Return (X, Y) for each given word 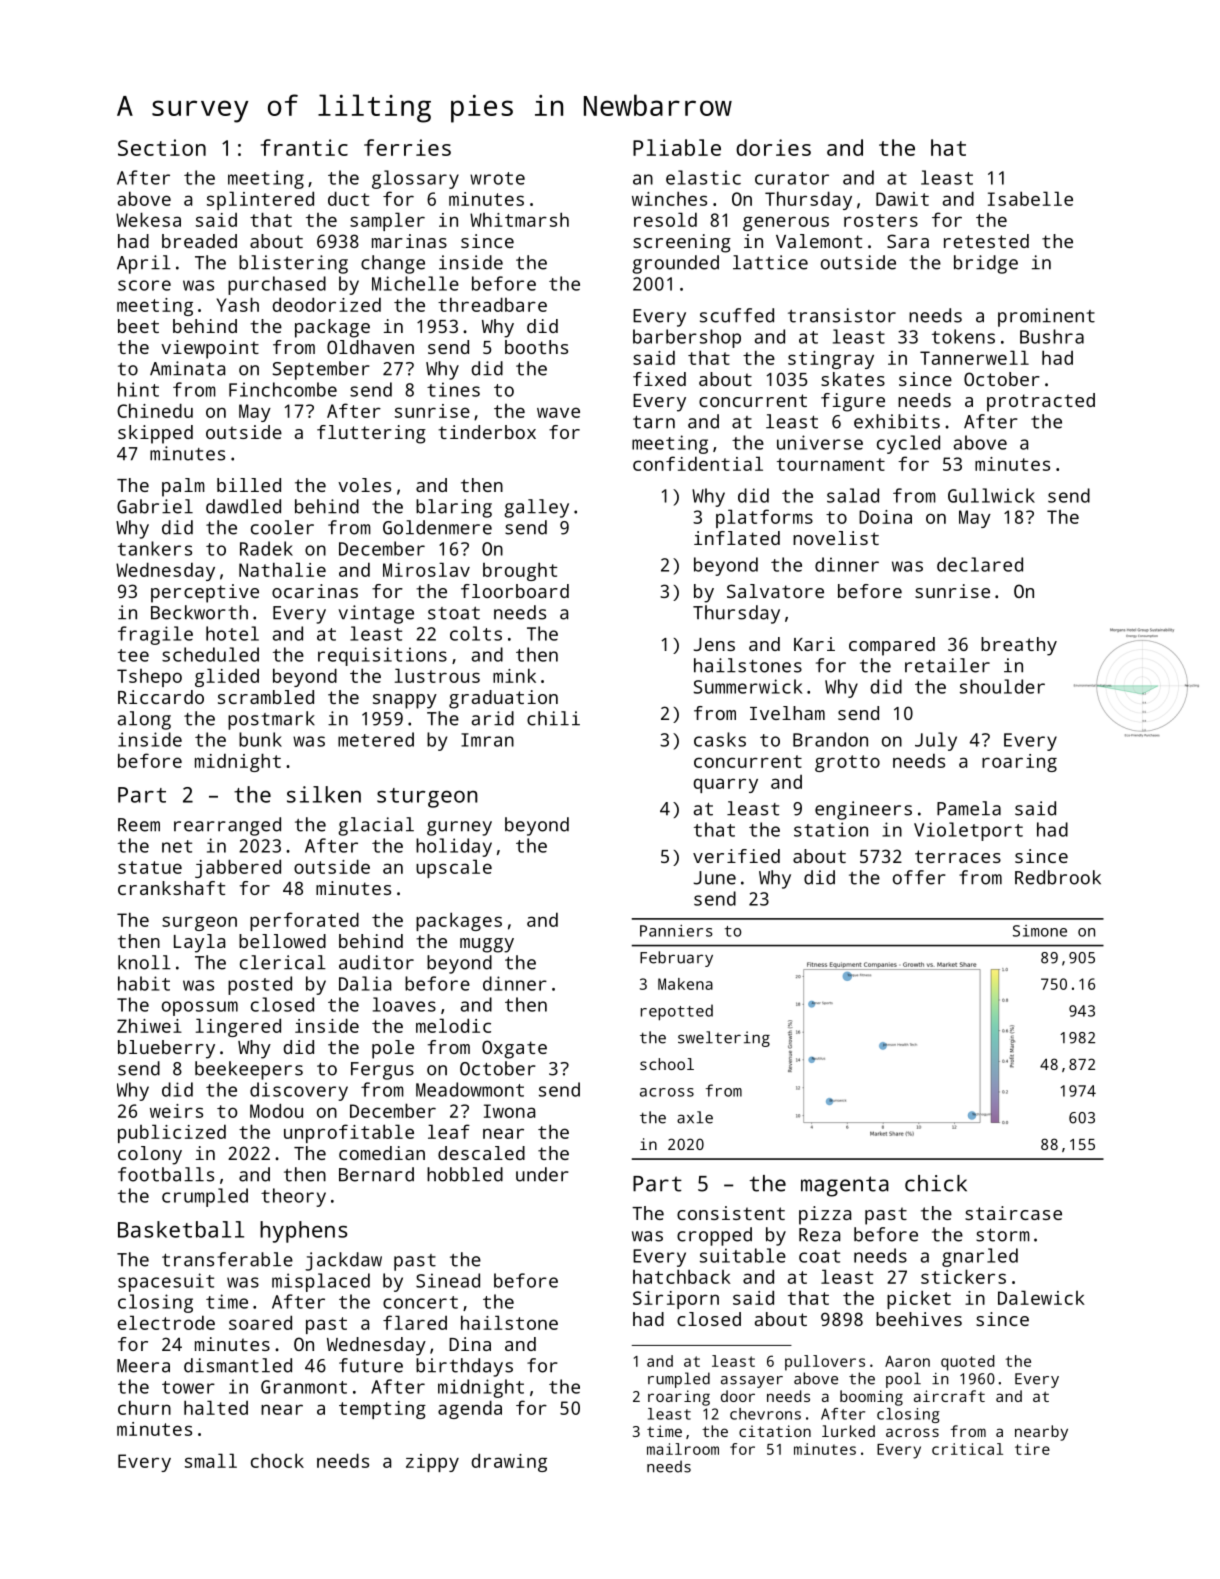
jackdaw (343, 1261)
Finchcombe (283, 389)
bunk (260, 739)
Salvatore (775, 591)
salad (853, 495)
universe (820, 442)
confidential (698, 463)
